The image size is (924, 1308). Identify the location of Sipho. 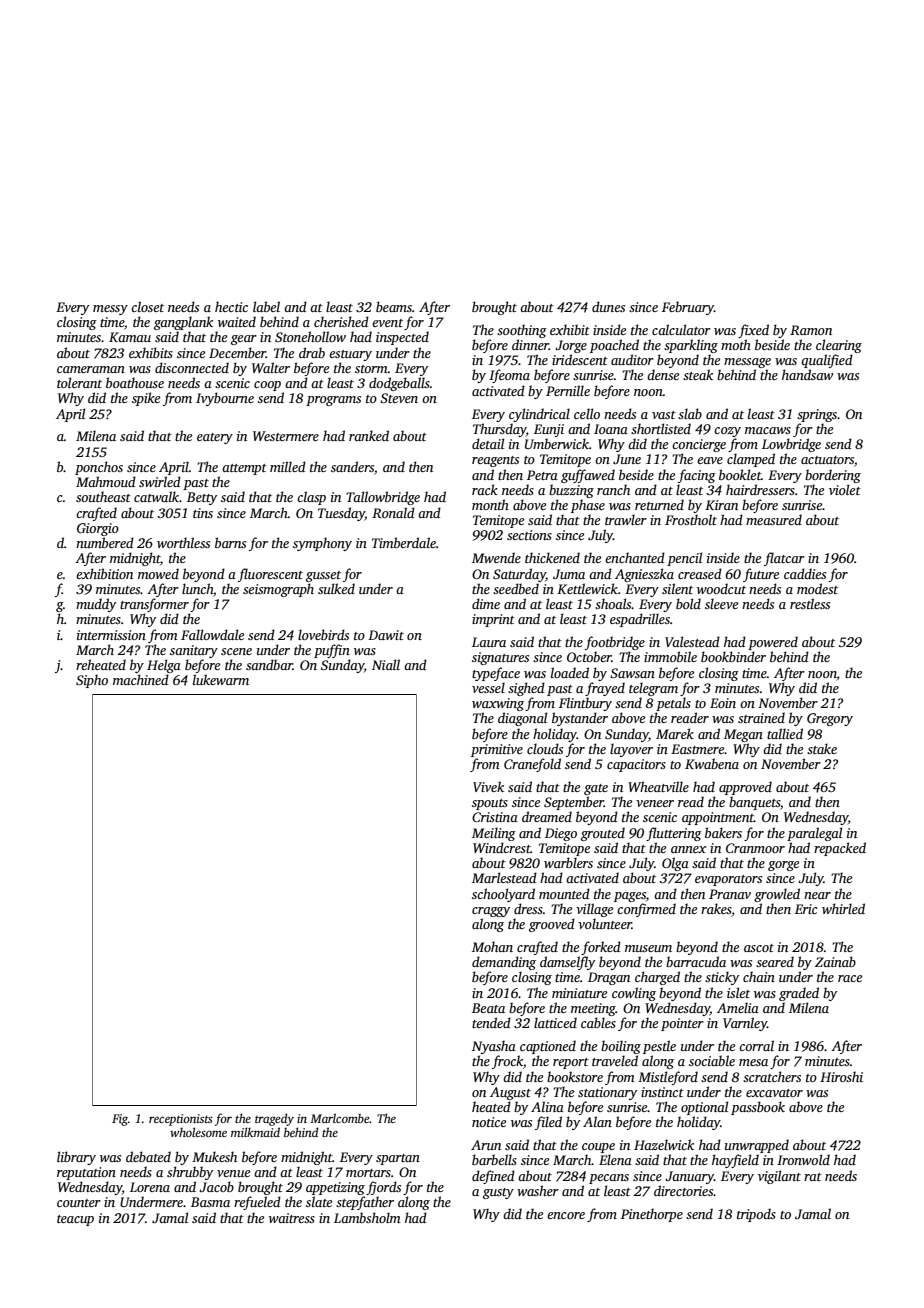
(92, 681).
